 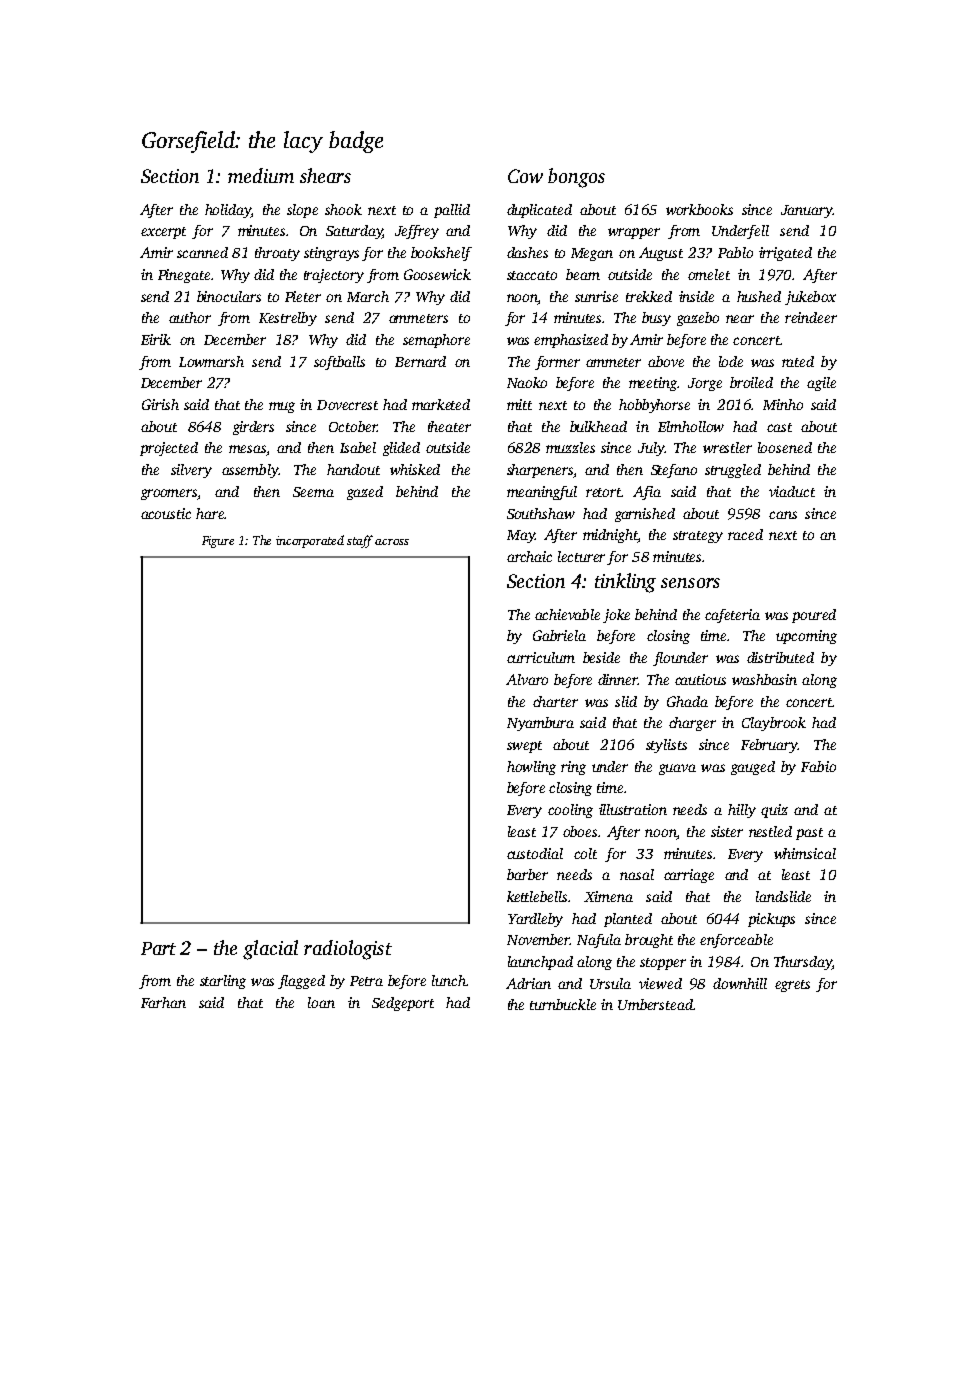 What do you see at coordinates (163, 1002) in the screenshot?
I see `Farhan` at bounding box center [163, 1002].
